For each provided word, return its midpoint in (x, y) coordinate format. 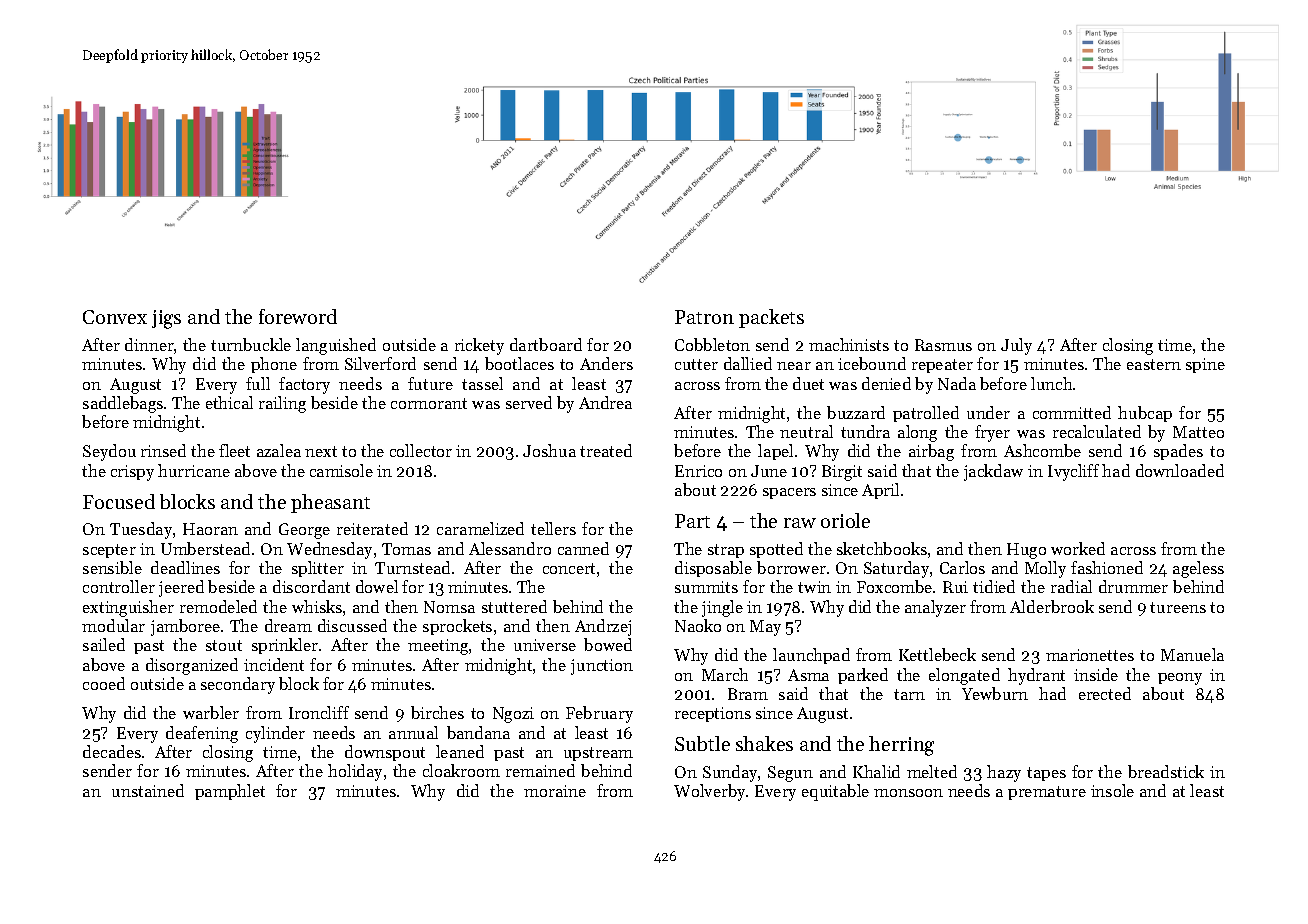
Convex (115, 317)
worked (1078, 548)
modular (113, 625)
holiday (355, 772)
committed (1072, 412)
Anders (606, 363)
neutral (806, 431)
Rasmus (943, 345)
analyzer (935, 608)
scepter (109, 551)
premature (1047, 793)
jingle (722, 608)
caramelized (480, 528)
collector (421, 450)
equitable (835, 792)
